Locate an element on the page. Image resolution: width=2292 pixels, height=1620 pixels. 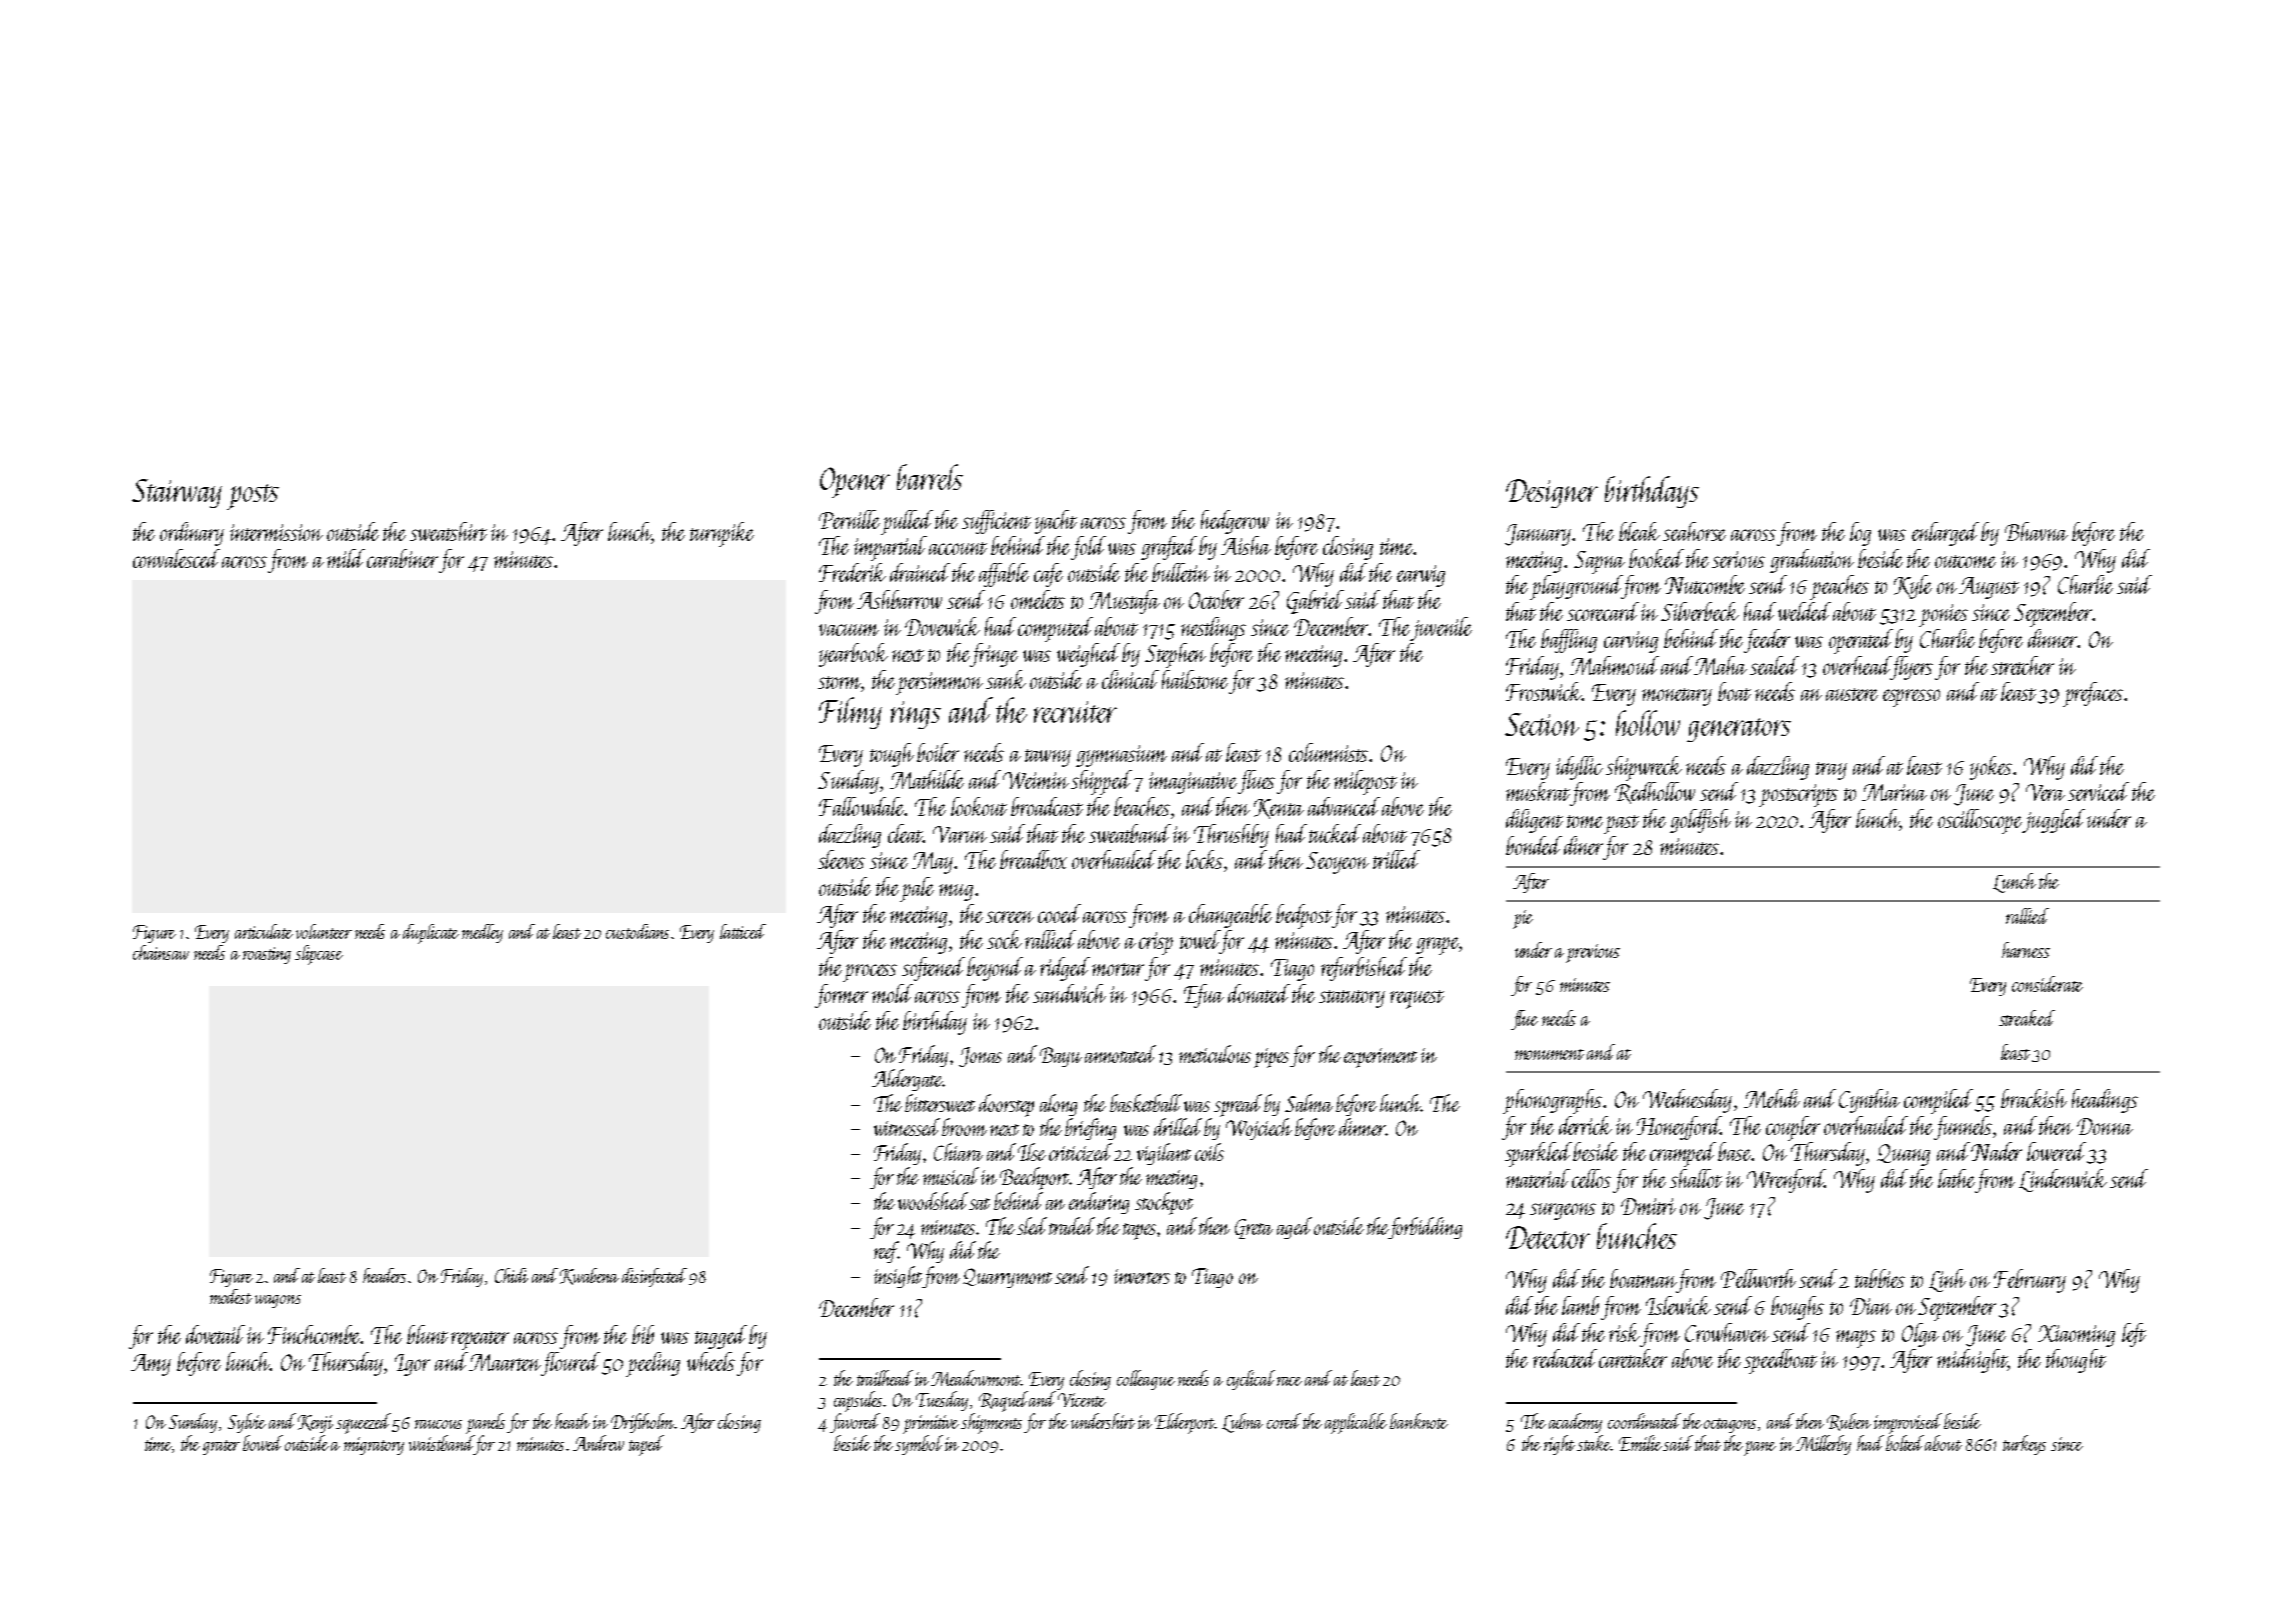
tough is located at coordinates (892, 755).
